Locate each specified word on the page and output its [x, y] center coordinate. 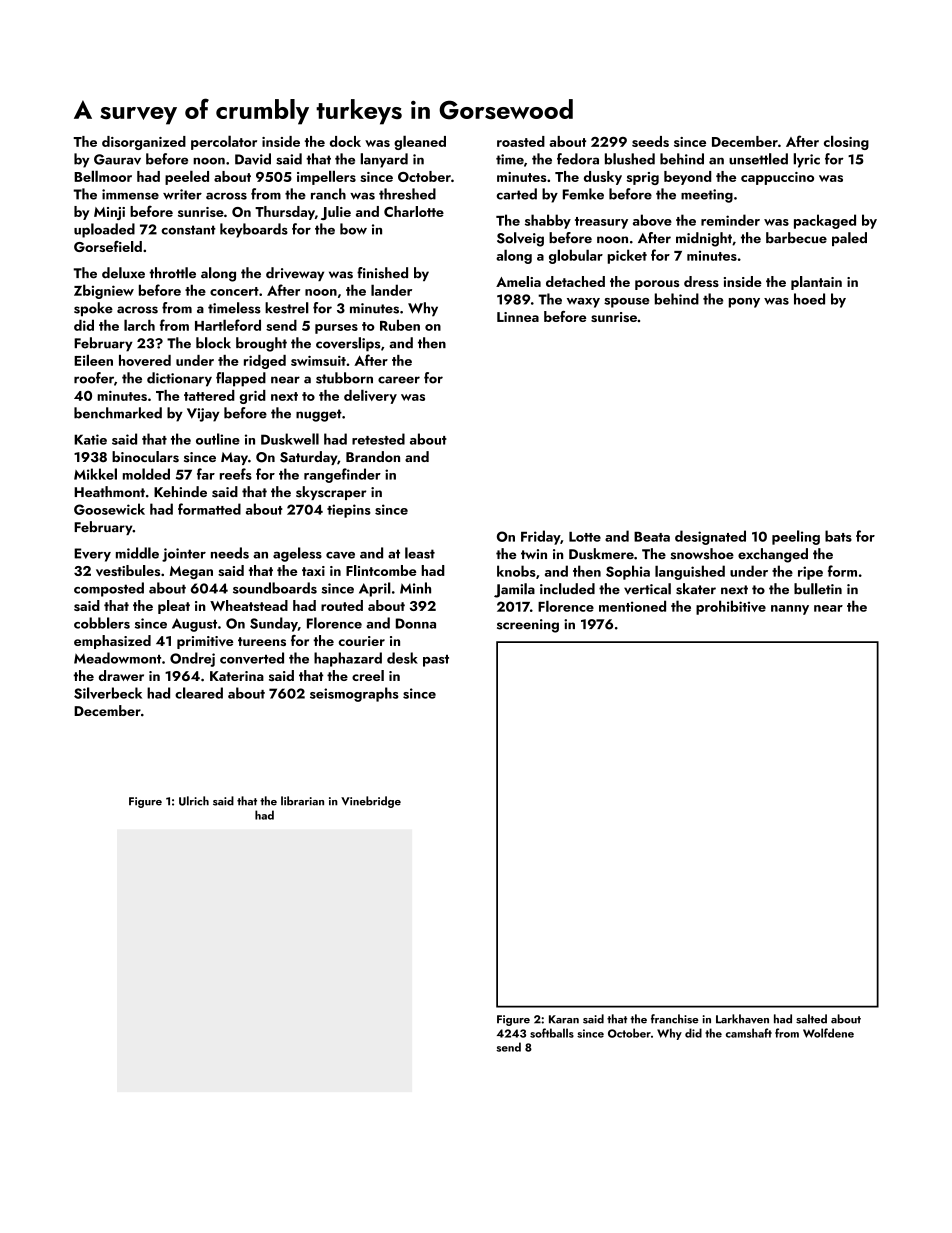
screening [528, 626]
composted [109, 589]
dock [345, 141]
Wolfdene [828, 1033]
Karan [564, 1019]
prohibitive [731, 607]
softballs [552, 1033]
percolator [224, 142]
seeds [650, 141]
